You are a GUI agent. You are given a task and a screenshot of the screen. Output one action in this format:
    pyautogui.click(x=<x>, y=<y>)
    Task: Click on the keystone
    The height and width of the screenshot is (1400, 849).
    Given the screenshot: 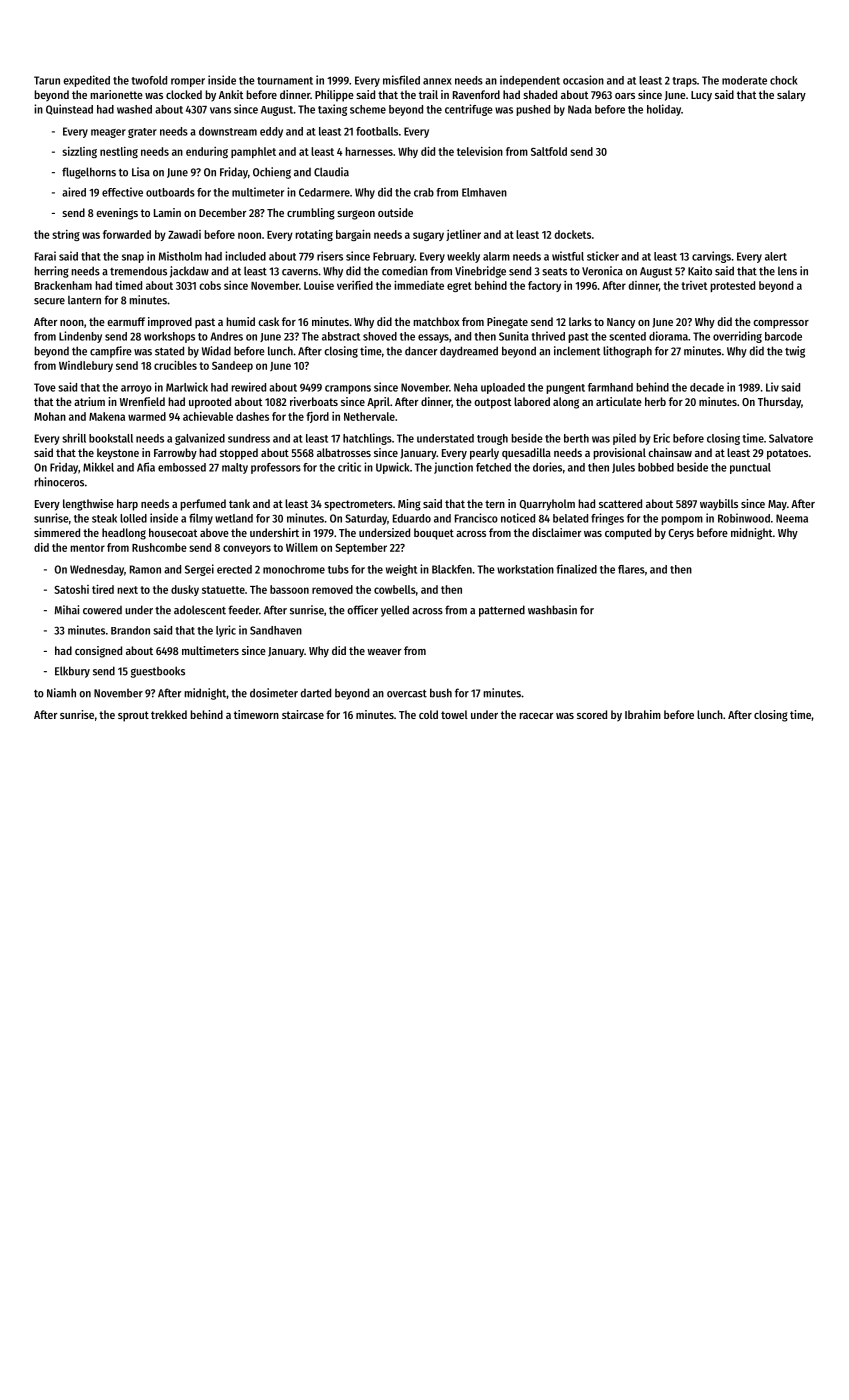 What is the action you would take?
    pyautogui.click(x=118, y=454)
